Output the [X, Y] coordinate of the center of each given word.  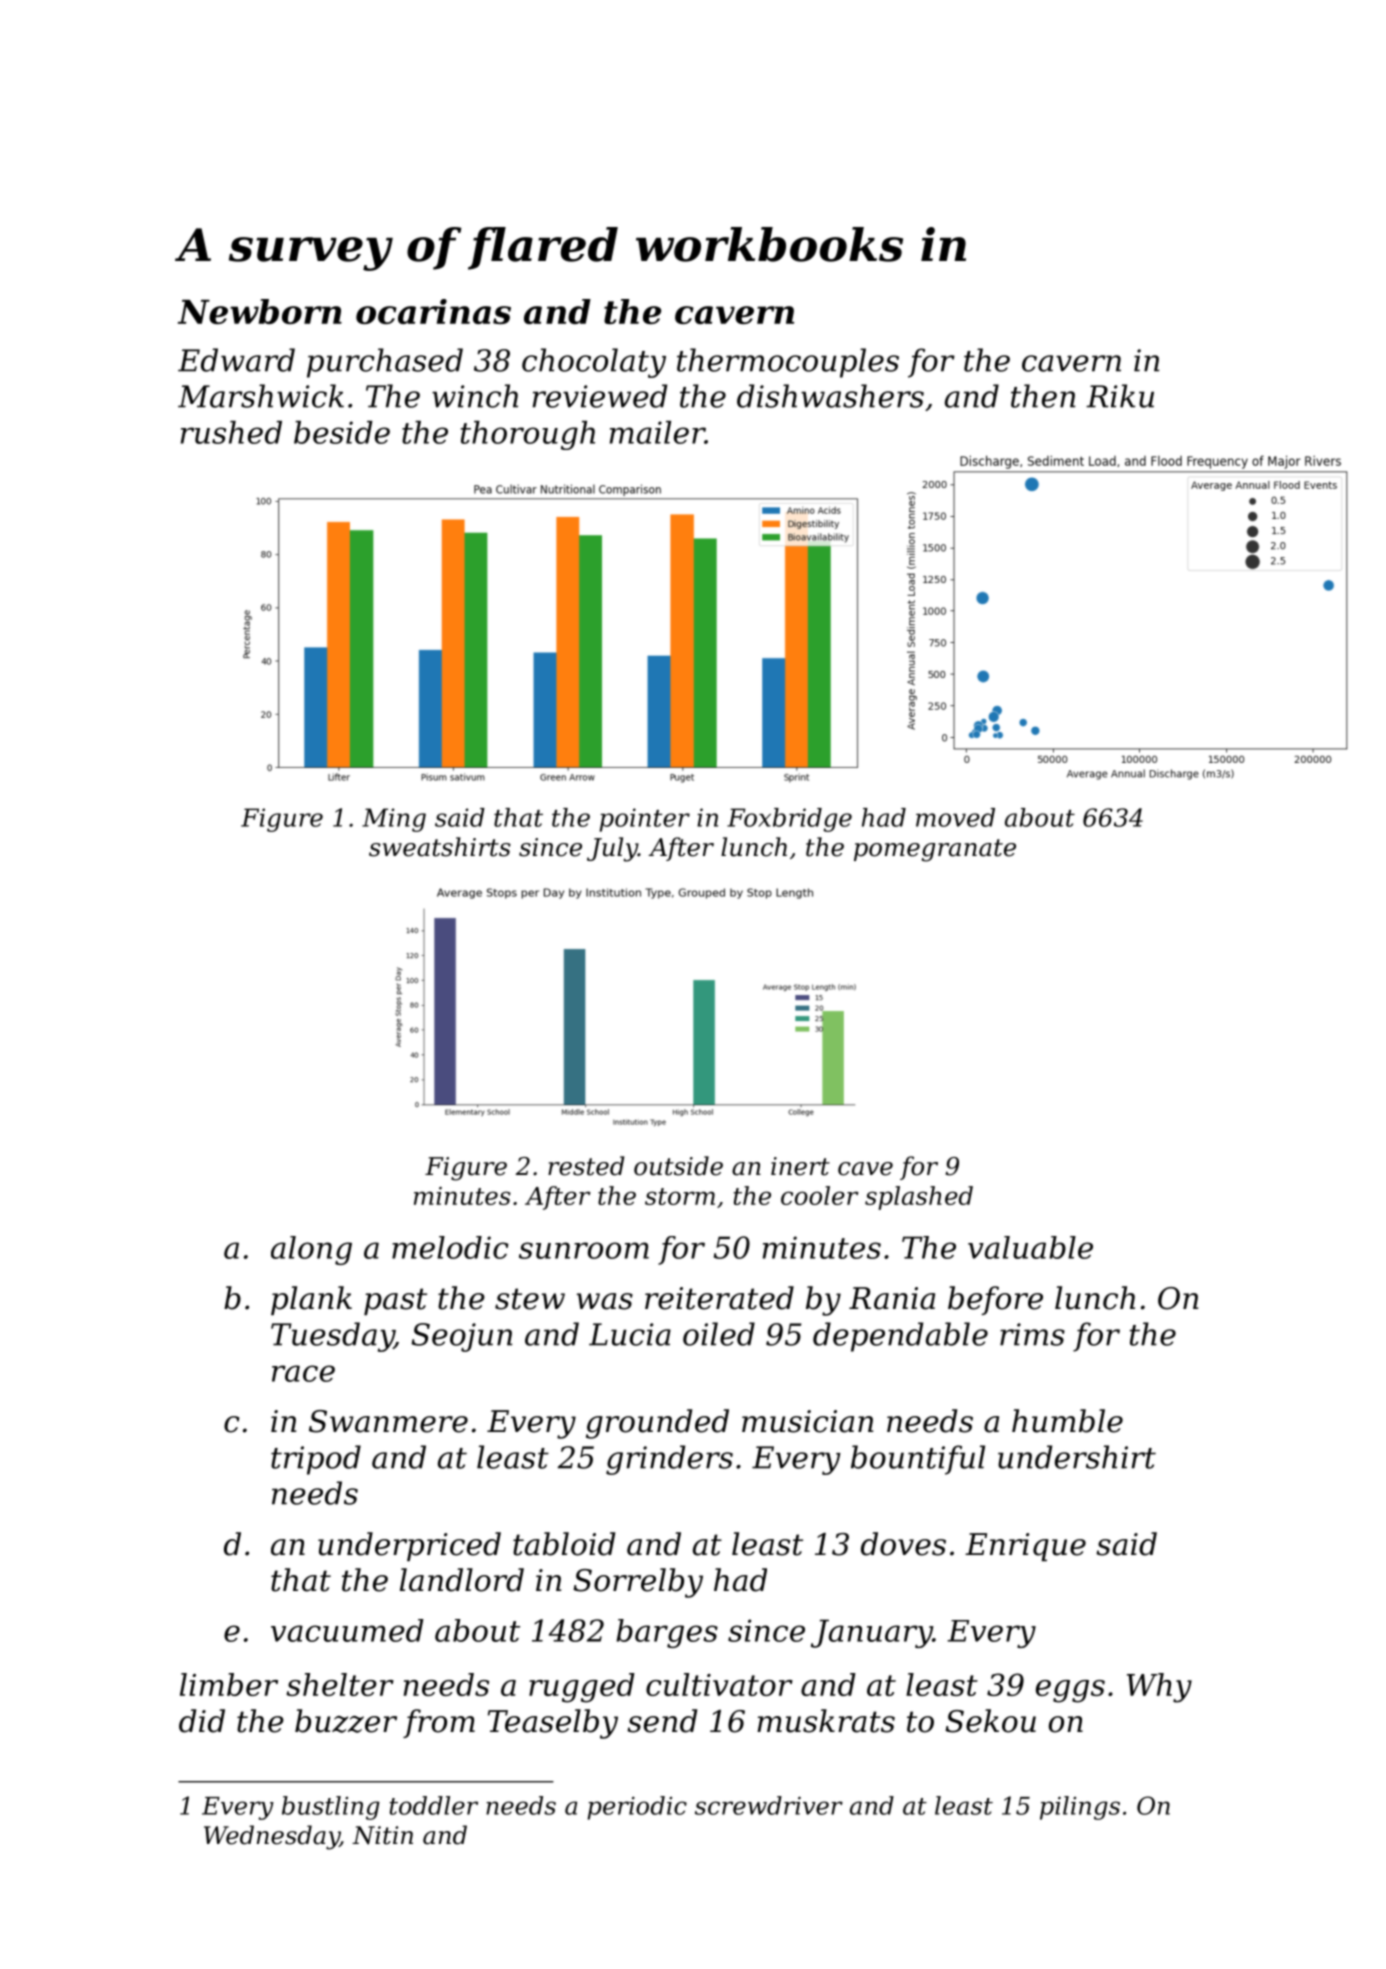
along [311, 1250]
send [662, 1721]
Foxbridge [789, 820]
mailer [657, 432]
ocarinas [433, 311]
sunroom [584, 1250]
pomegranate [935, 850]
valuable [1030, 1247]
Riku [1120, 396]
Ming [394, 820]
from [439, 1723]
